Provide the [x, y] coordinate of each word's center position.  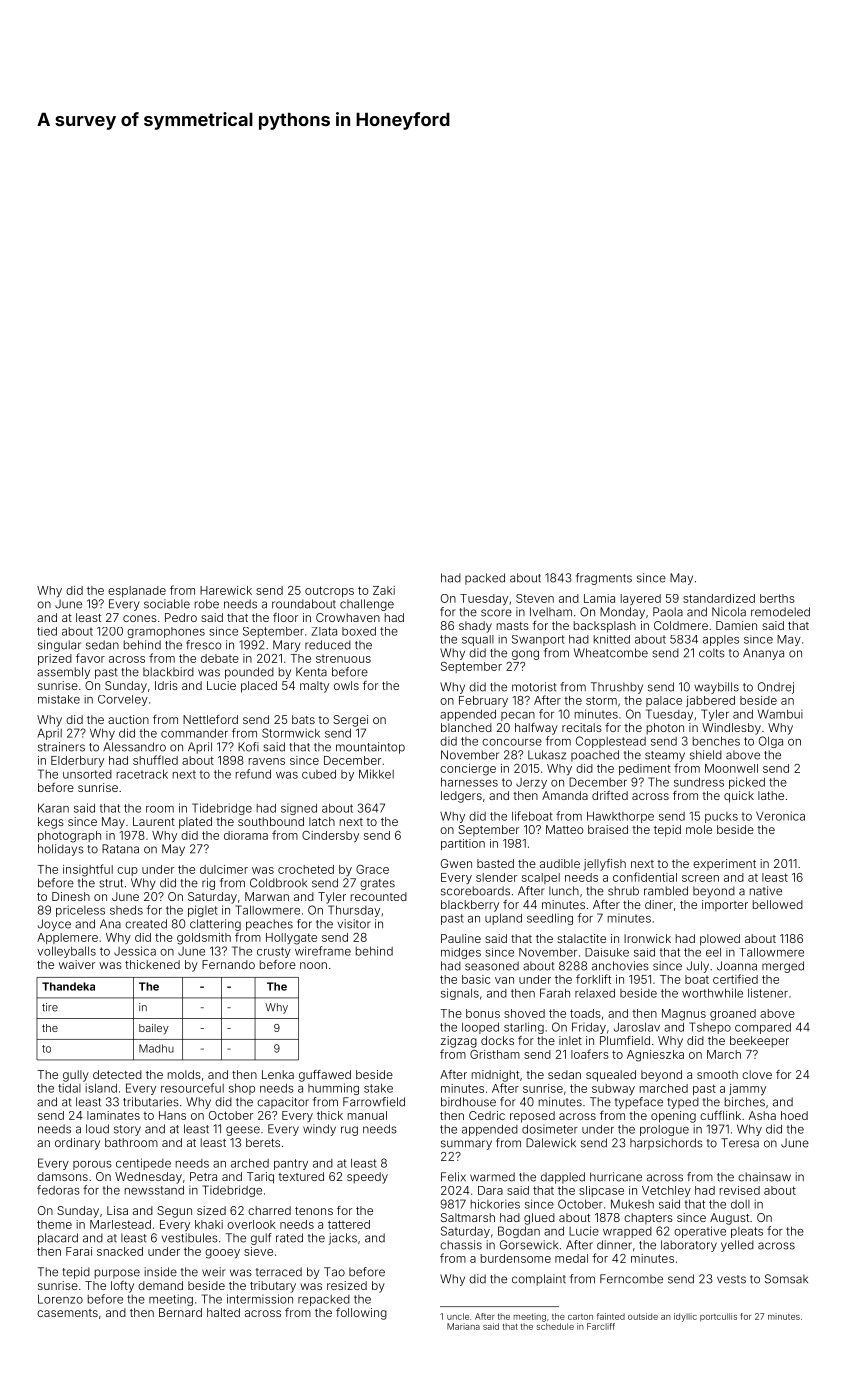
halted [223, 1312]
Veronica [780, 816]
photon [665, 729]
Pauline [461, 938]
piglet [203, 911]
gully [76, 1076]
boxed [359, 631]
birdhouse [468, 1102]
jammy [747, 1090]
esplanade [137, 591]
